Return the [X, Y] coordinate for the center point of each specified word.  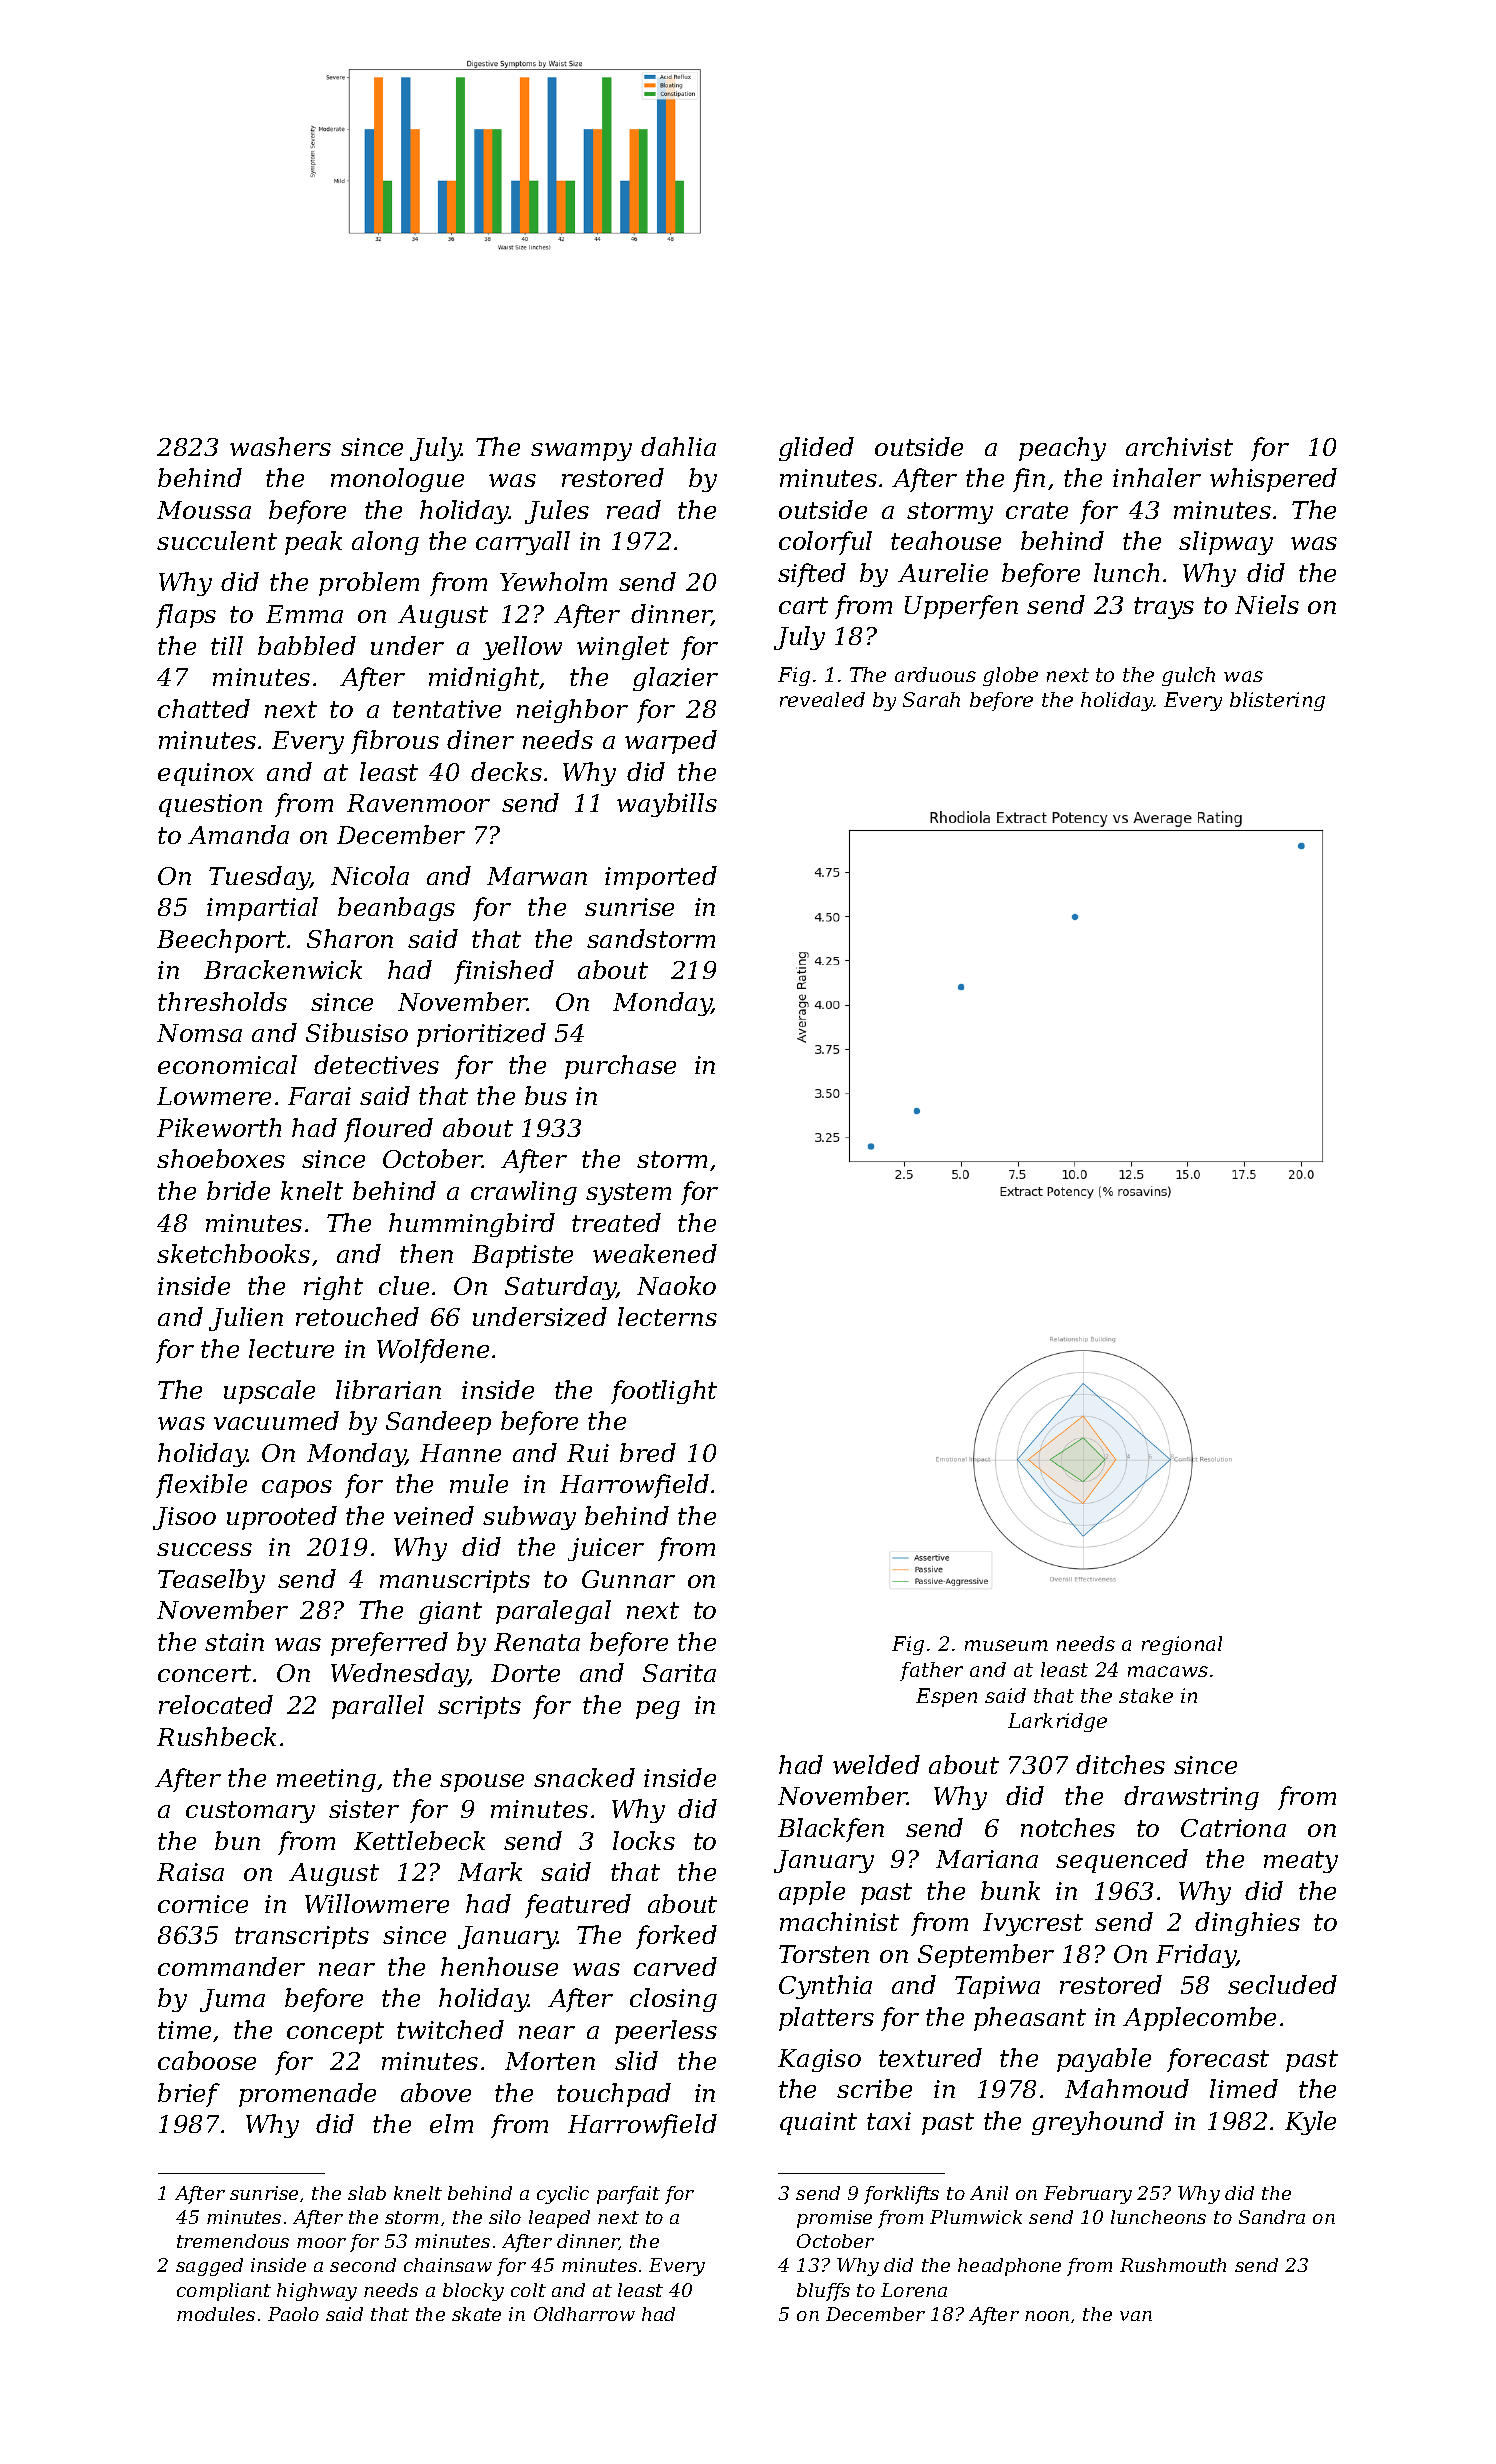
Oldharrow [584, 2314]
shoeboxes [221, 1158]
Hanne [460, 1453]
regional [1182, 1645]
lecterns [667, 1316]
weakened [655, 1253]
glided [816, 449]
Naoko [676, 1285]
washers [280, 446]
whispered [1273, 480]
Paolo [293, 2314]
